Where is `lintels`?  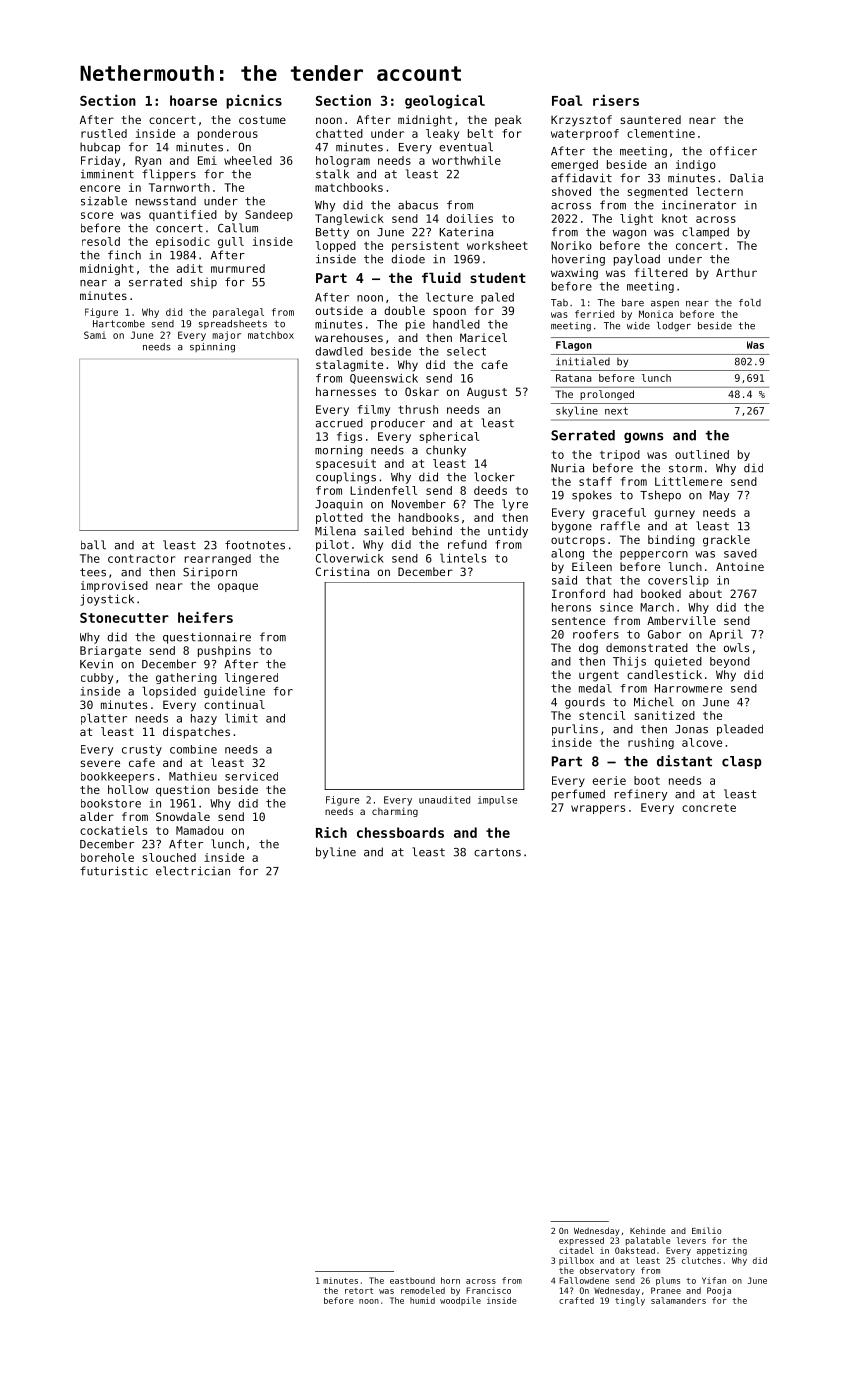
lintels is located at coordinates (463, 558).
